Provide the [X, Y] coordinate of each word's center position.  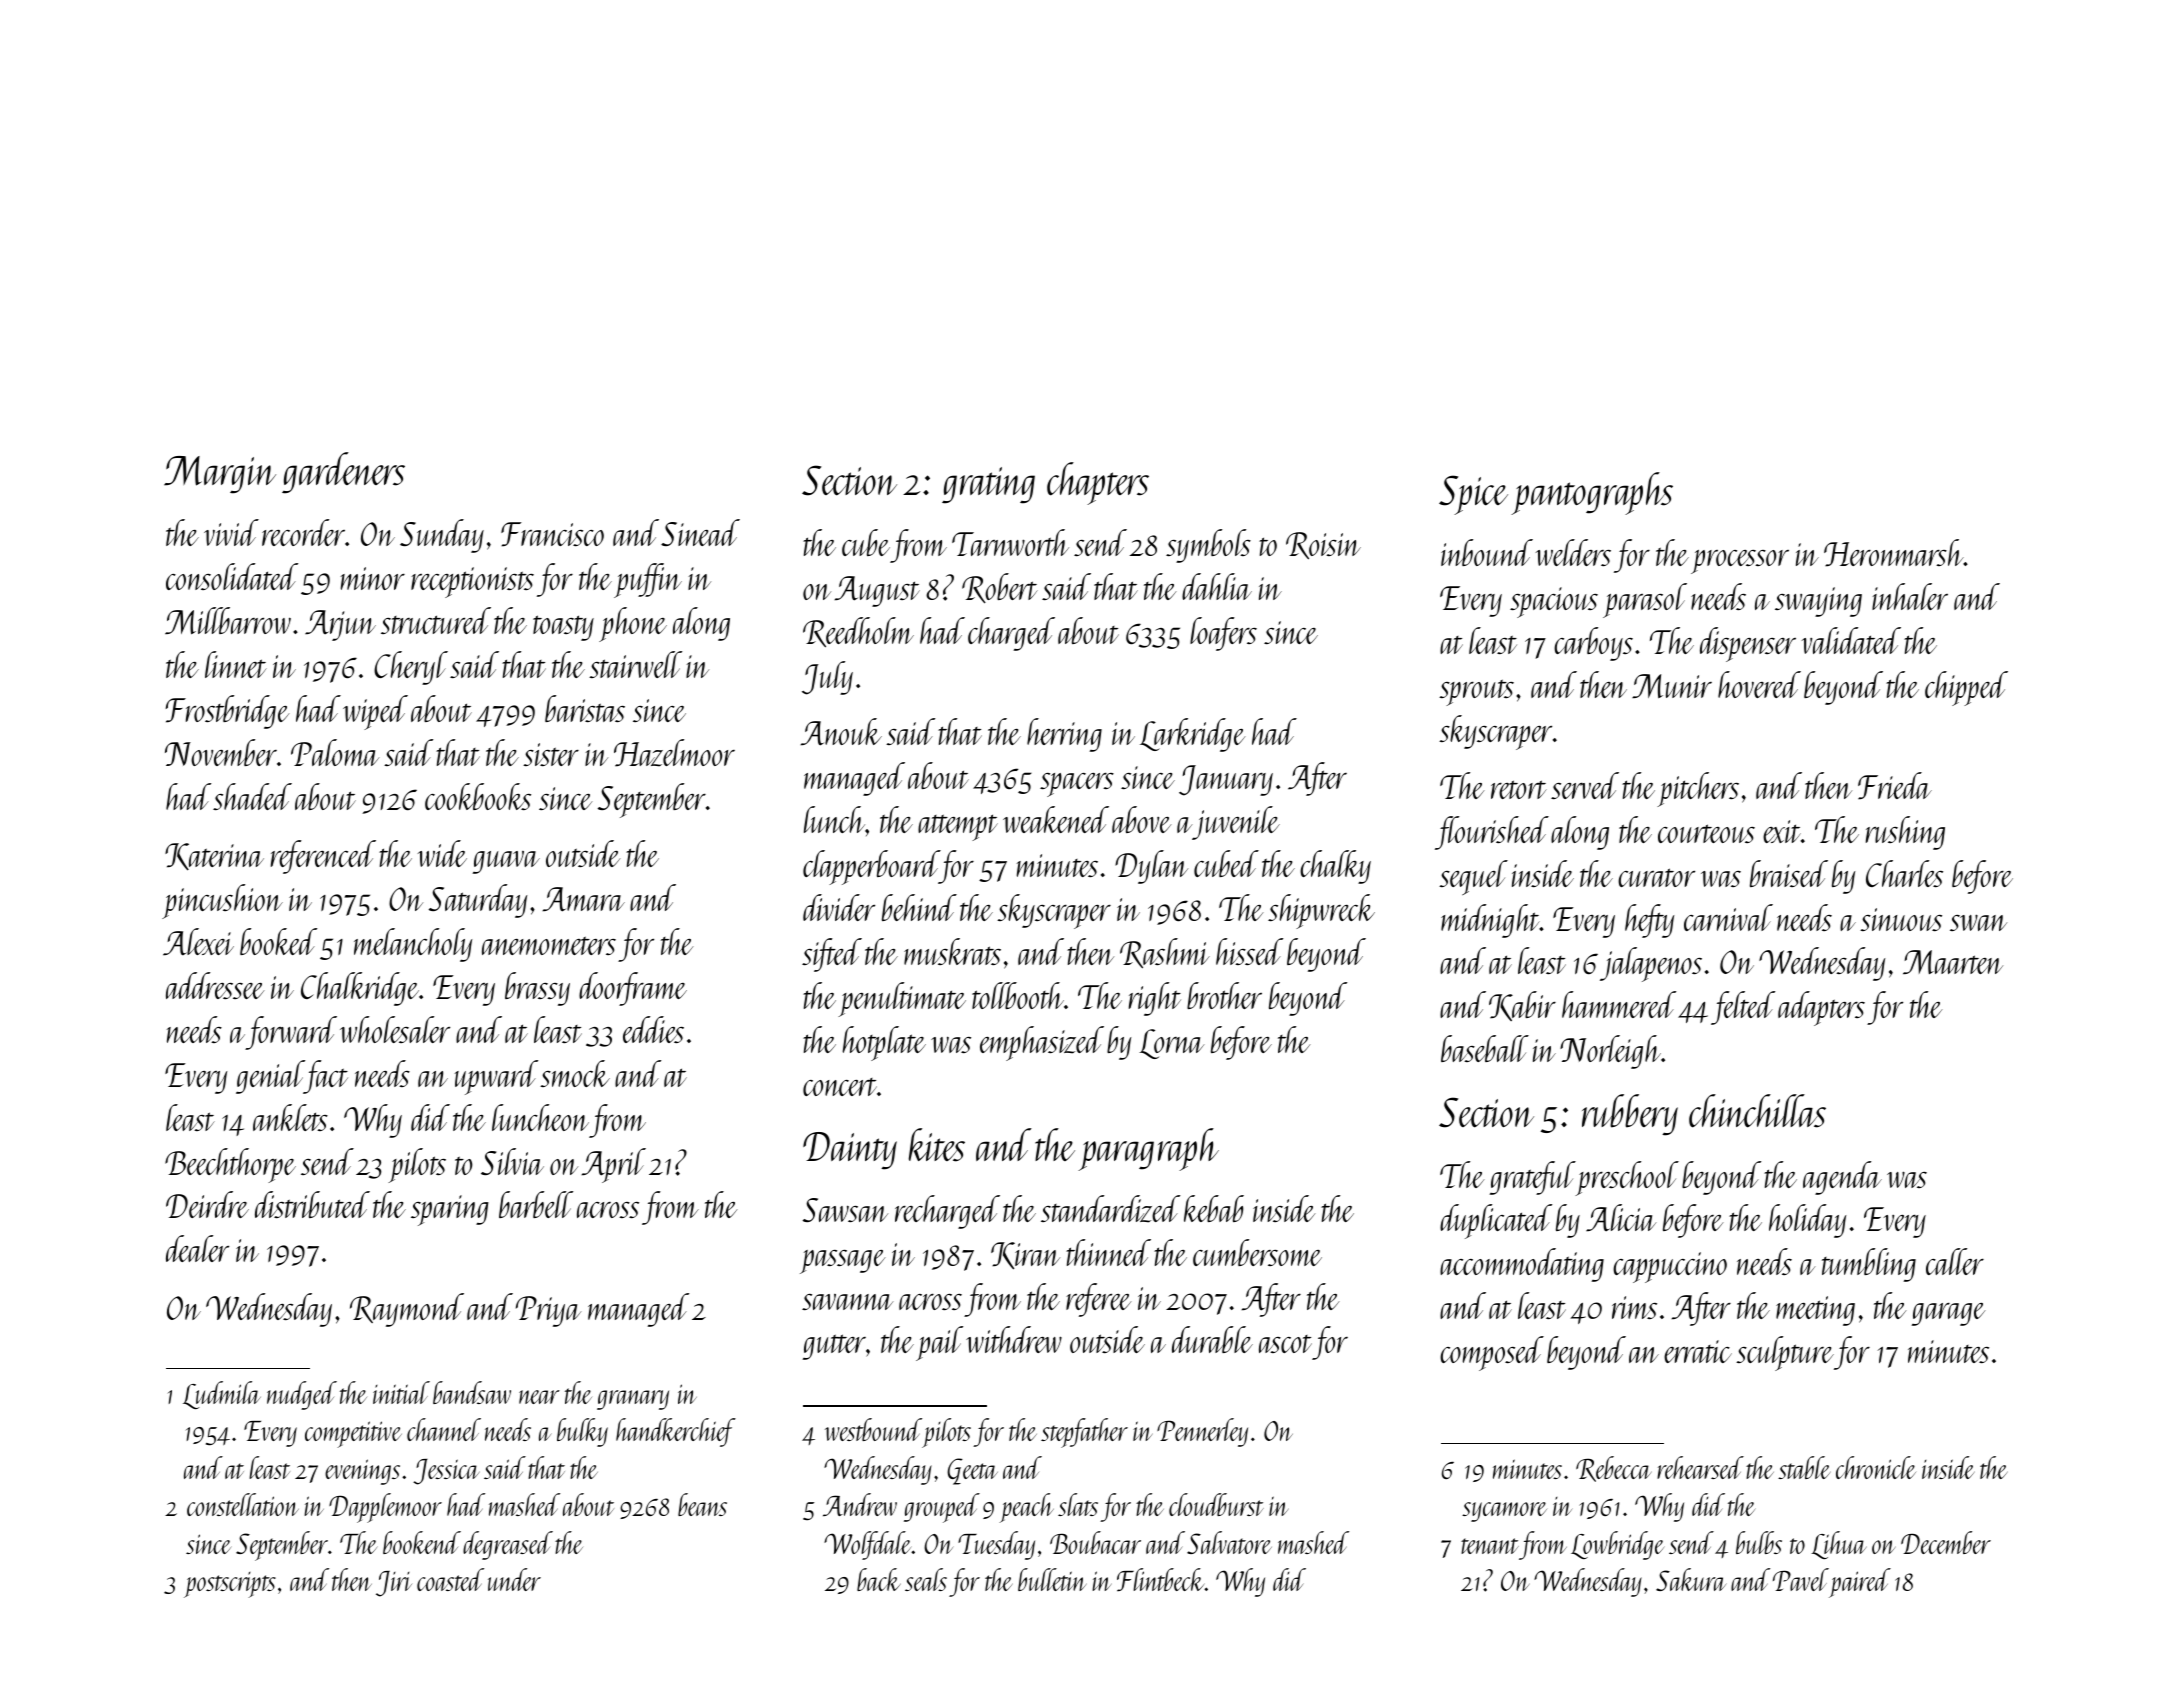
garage [1948, 1314]
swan [1978, 922]
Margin [220, 475]
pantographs [1592, 493]
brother [1224, 995]
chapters [1098, 483]
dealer [197, 1248]
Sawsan [845, 1210]
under [514, 1579]
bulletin [1052, 1579]
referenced [323, 857]
